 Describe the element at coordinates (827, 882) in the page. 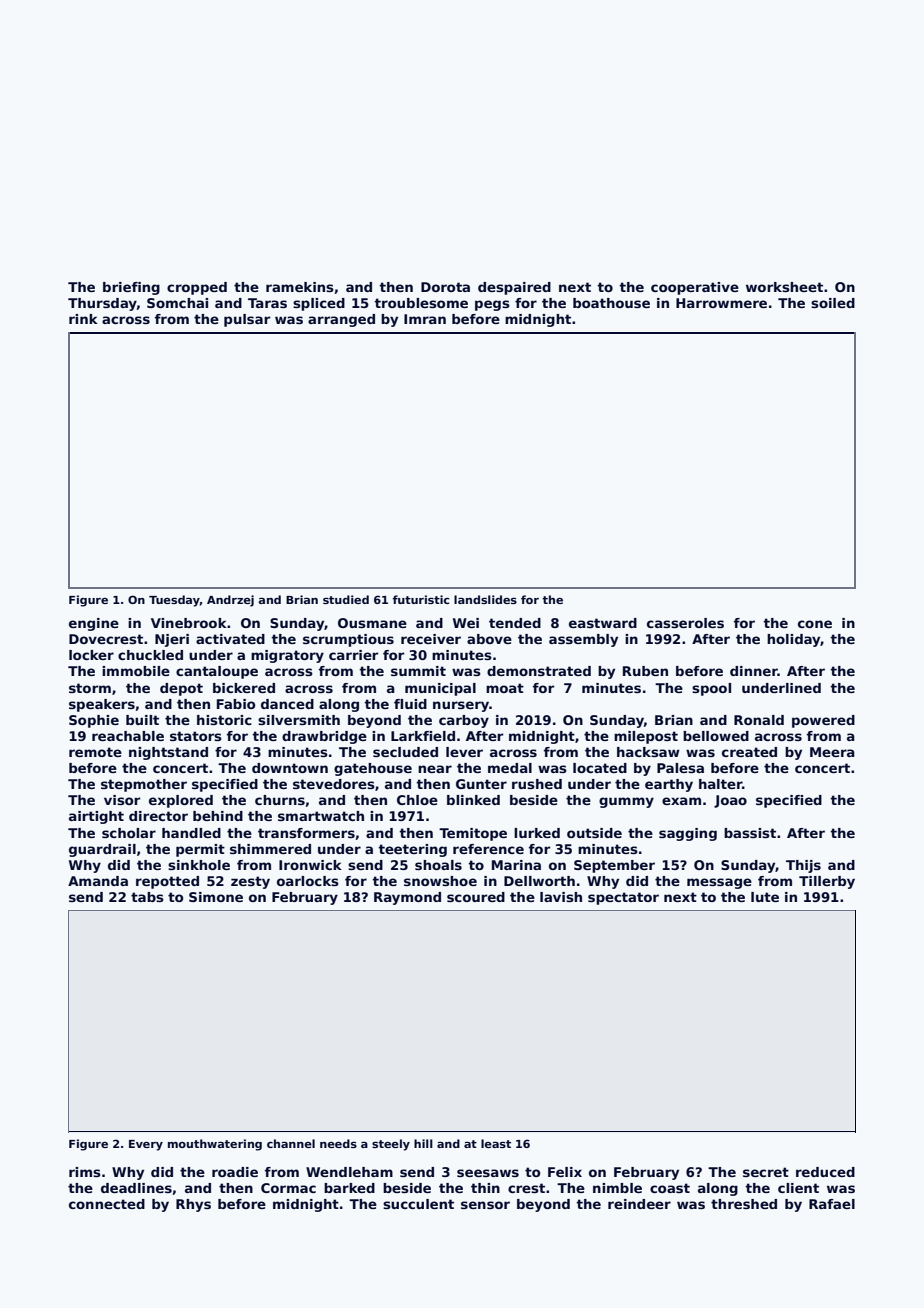

I see `Tillerby` at that location.
